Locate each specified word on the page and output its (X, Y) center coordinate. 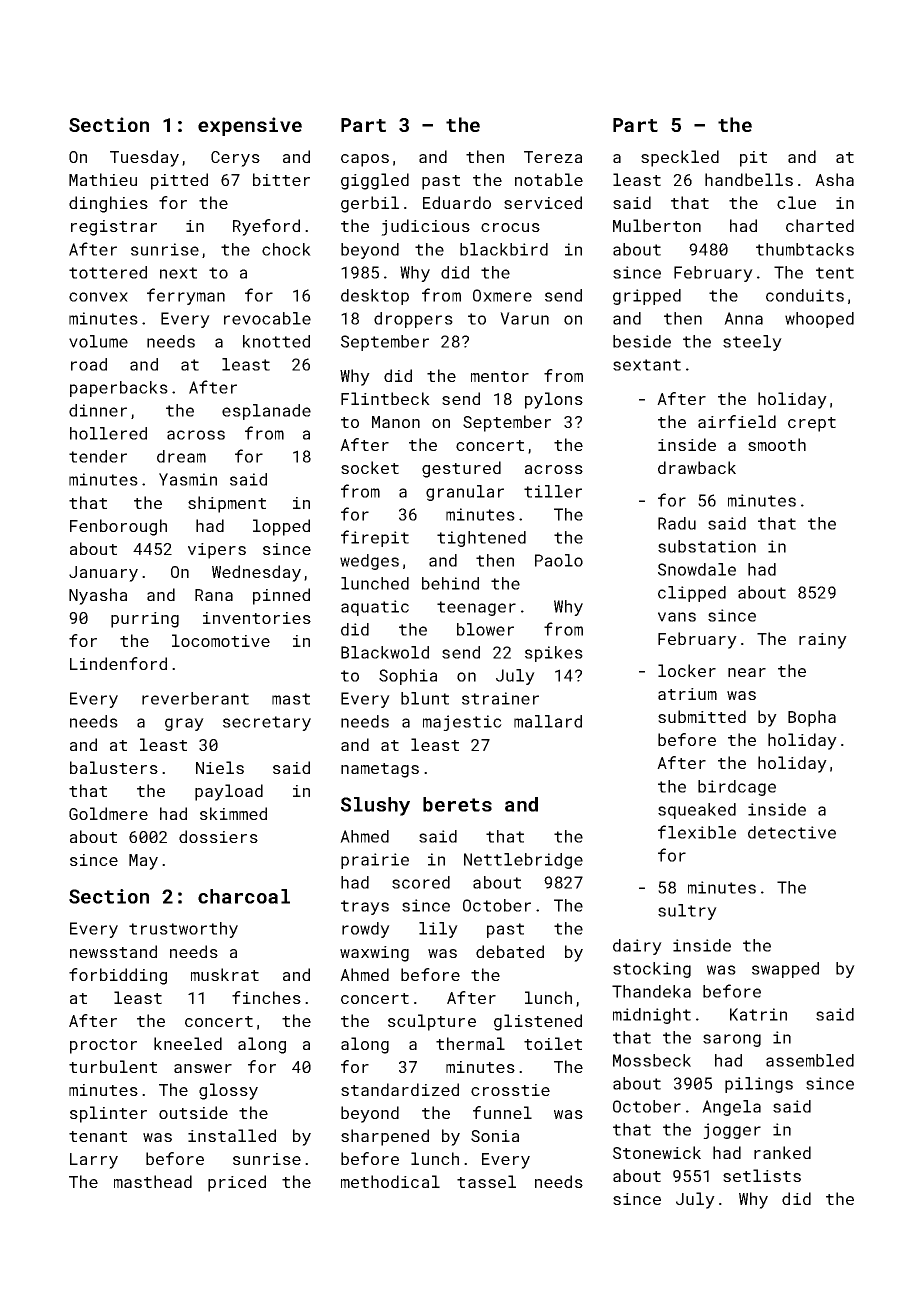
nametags (380, 770)
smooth (777, 444)
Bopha (812, 718)
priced (237, 1183)
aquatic (375, 608)
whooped (819, 320)
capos (365, 160)
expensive (250, 126)
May (143, 862)
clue (796, 202)
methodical (390, 1181)
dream (181, 456)
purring (145, 620)
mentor (500, 376)
